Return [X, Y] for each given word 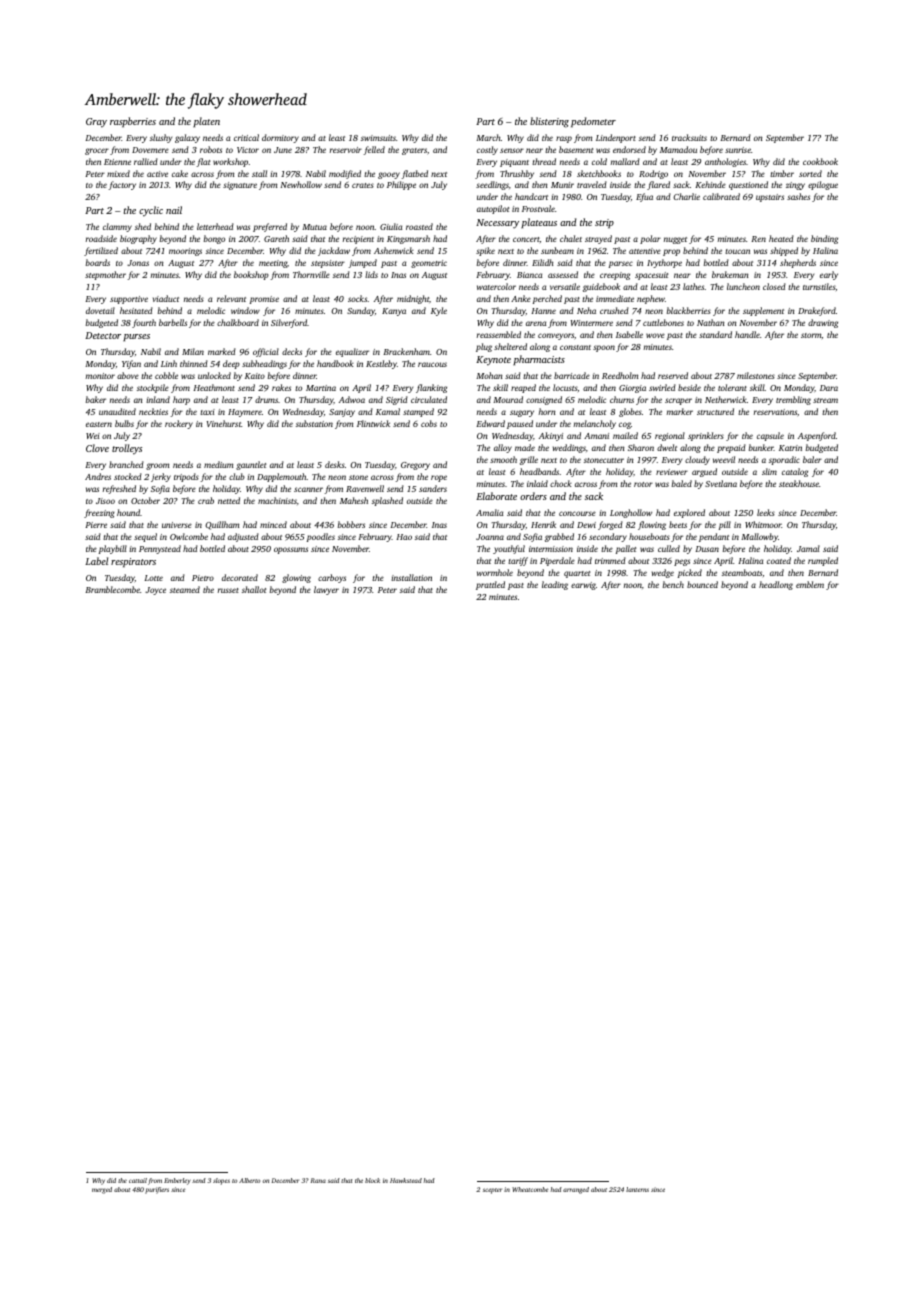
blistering [549, 122]
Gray [96, 123]
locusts [565, 387]
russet [228, 590]
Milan [193, 351]
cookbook [820, 161]
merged [102, 1190]
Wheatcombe [530, 1189]
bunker [761, 447]
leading [555, 585]
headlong [776, 585]
